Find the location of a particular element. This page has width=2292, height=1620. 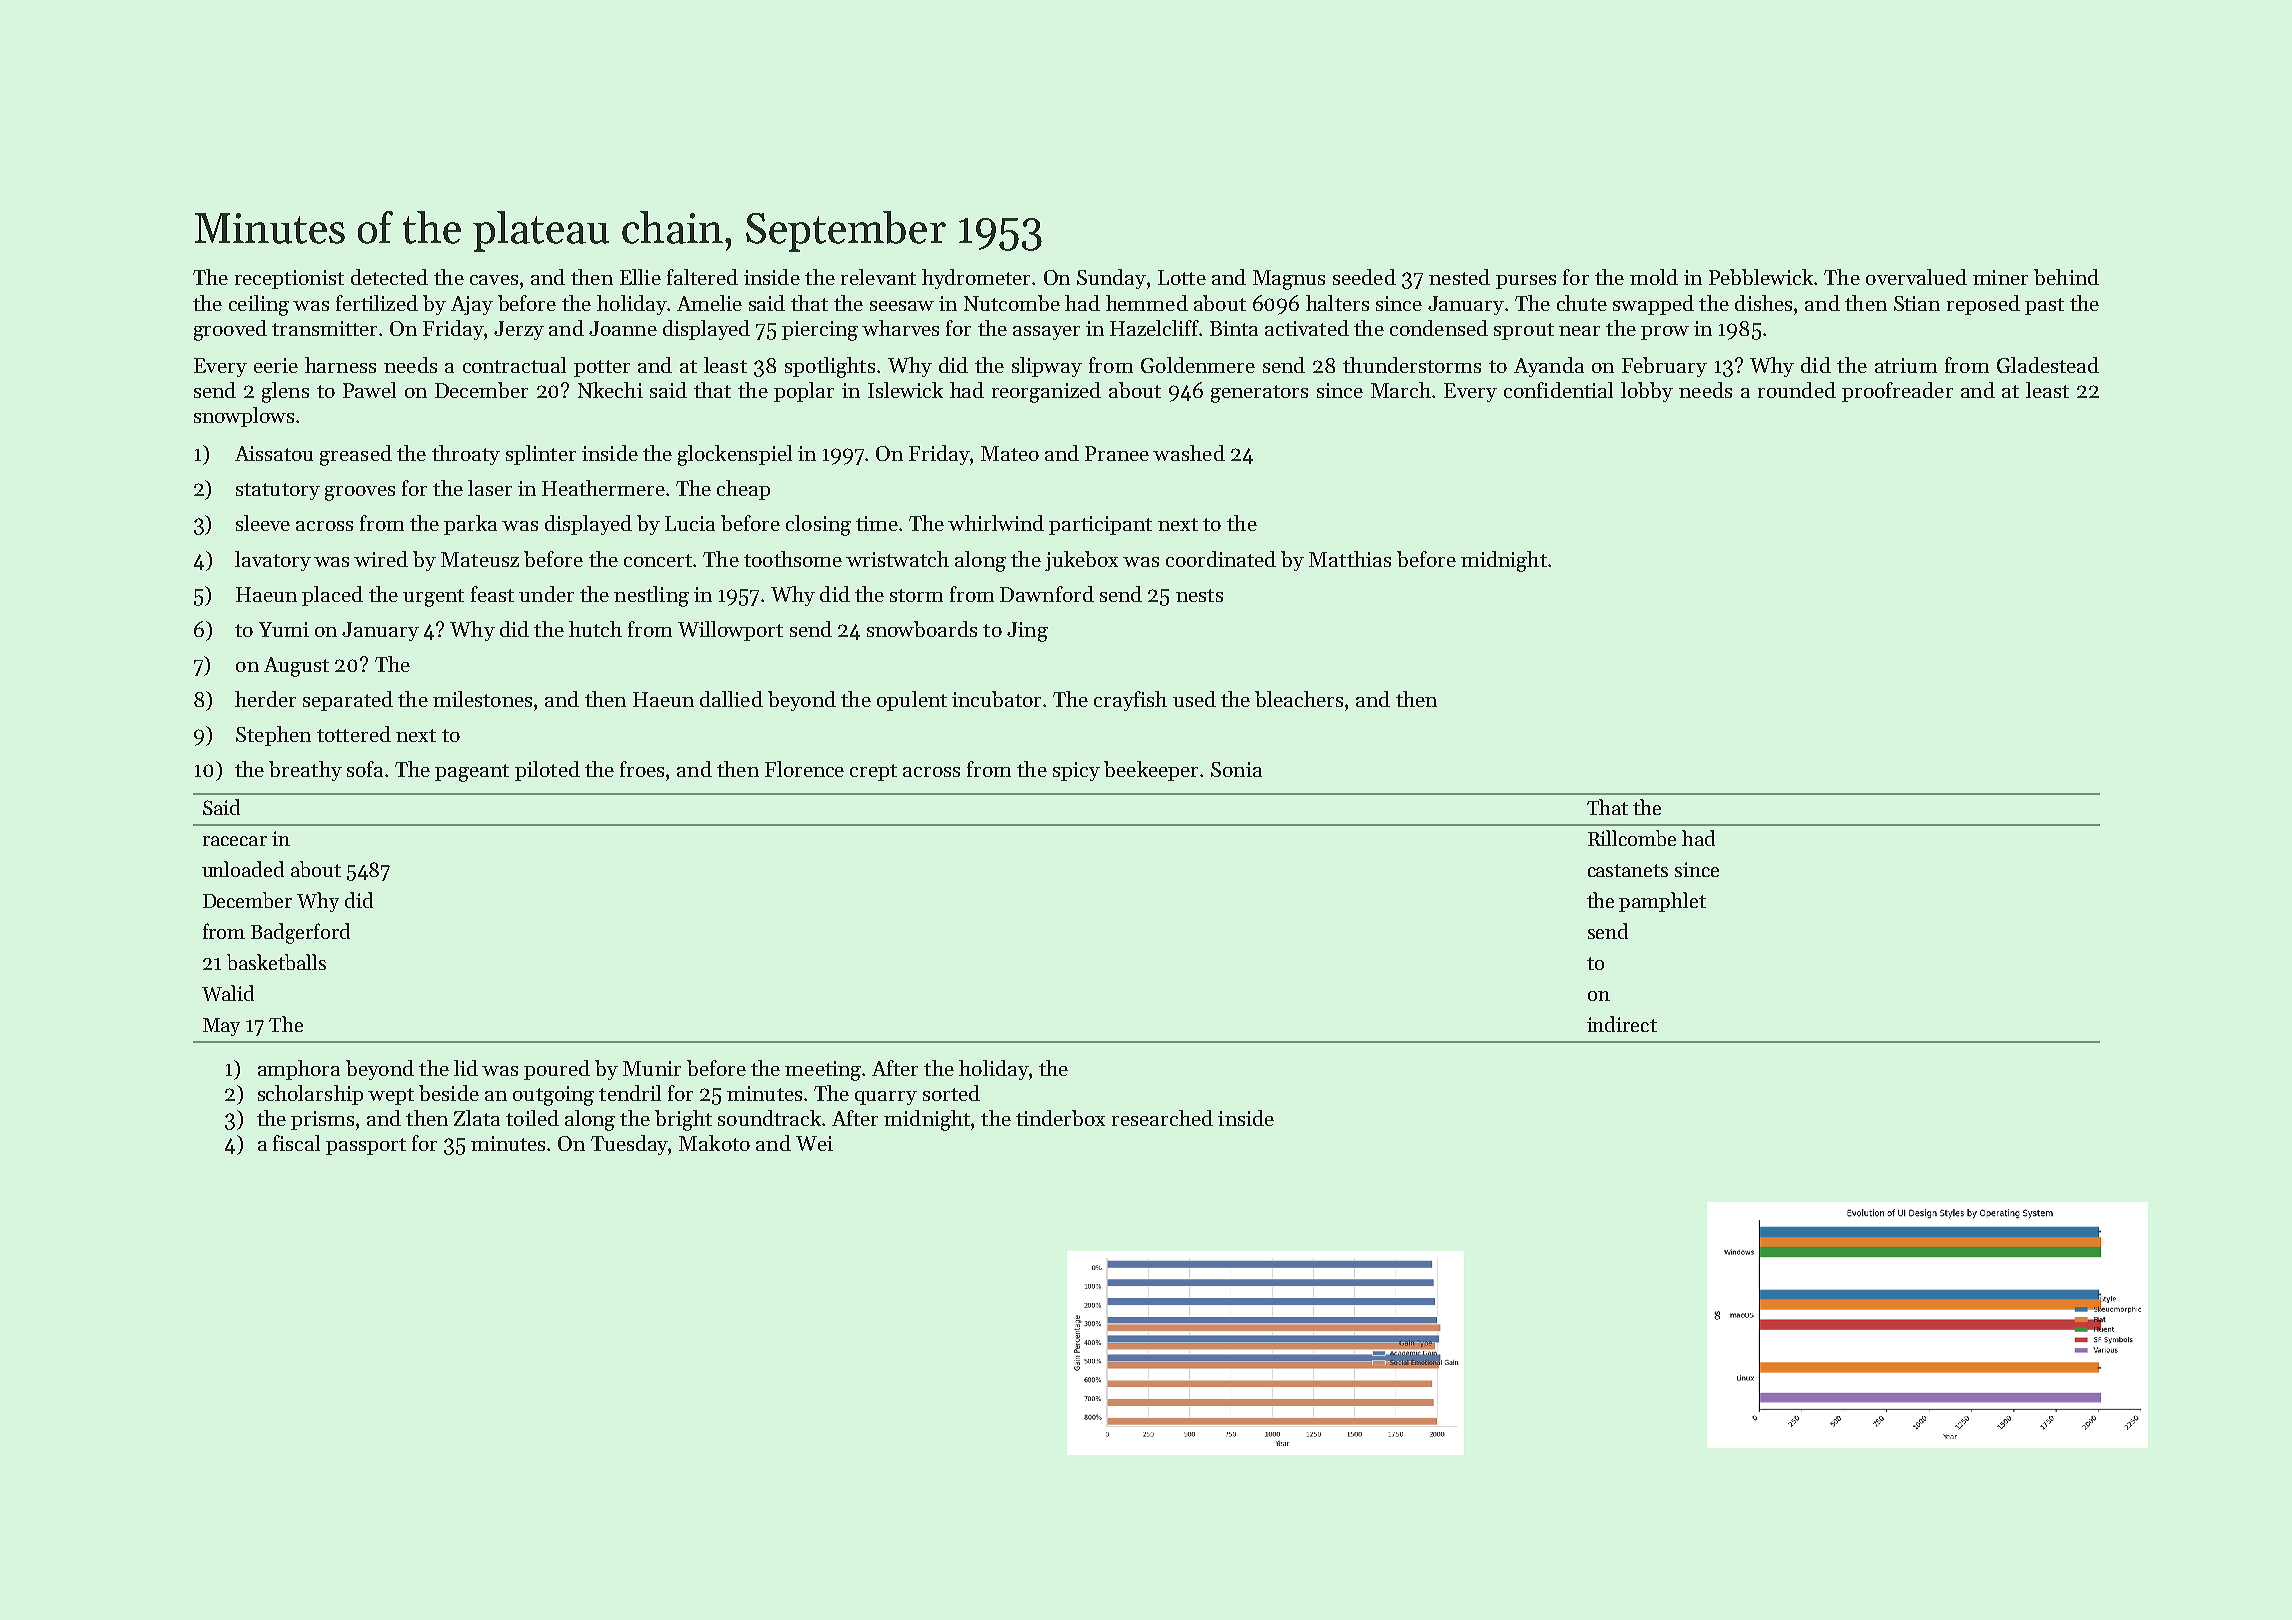

Matthias is located at coordinates (1350, 559).
